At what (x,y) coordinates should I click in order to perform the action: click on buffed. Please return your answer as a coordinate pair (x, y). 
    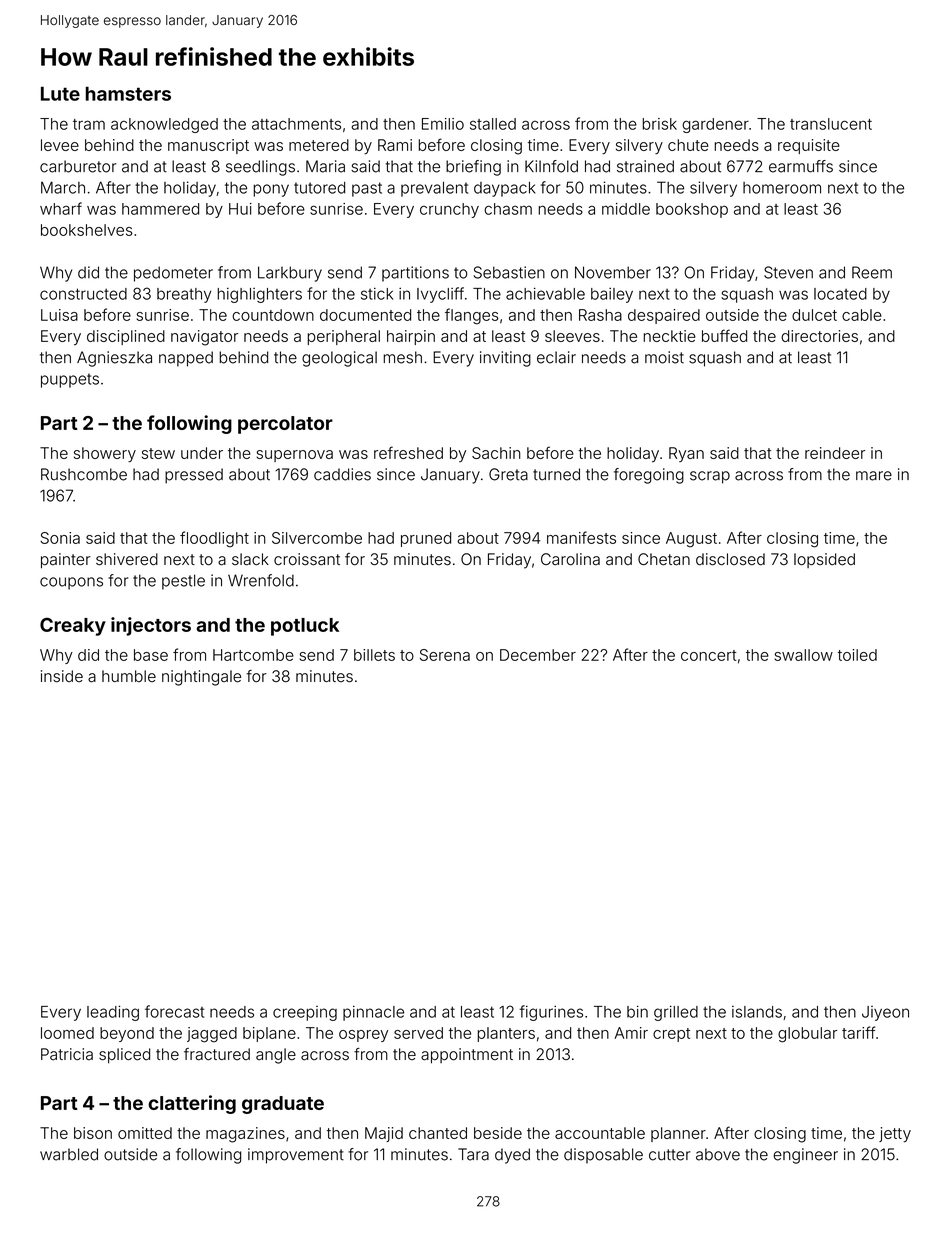
    Looking at the image, I should click on (724, 335).
